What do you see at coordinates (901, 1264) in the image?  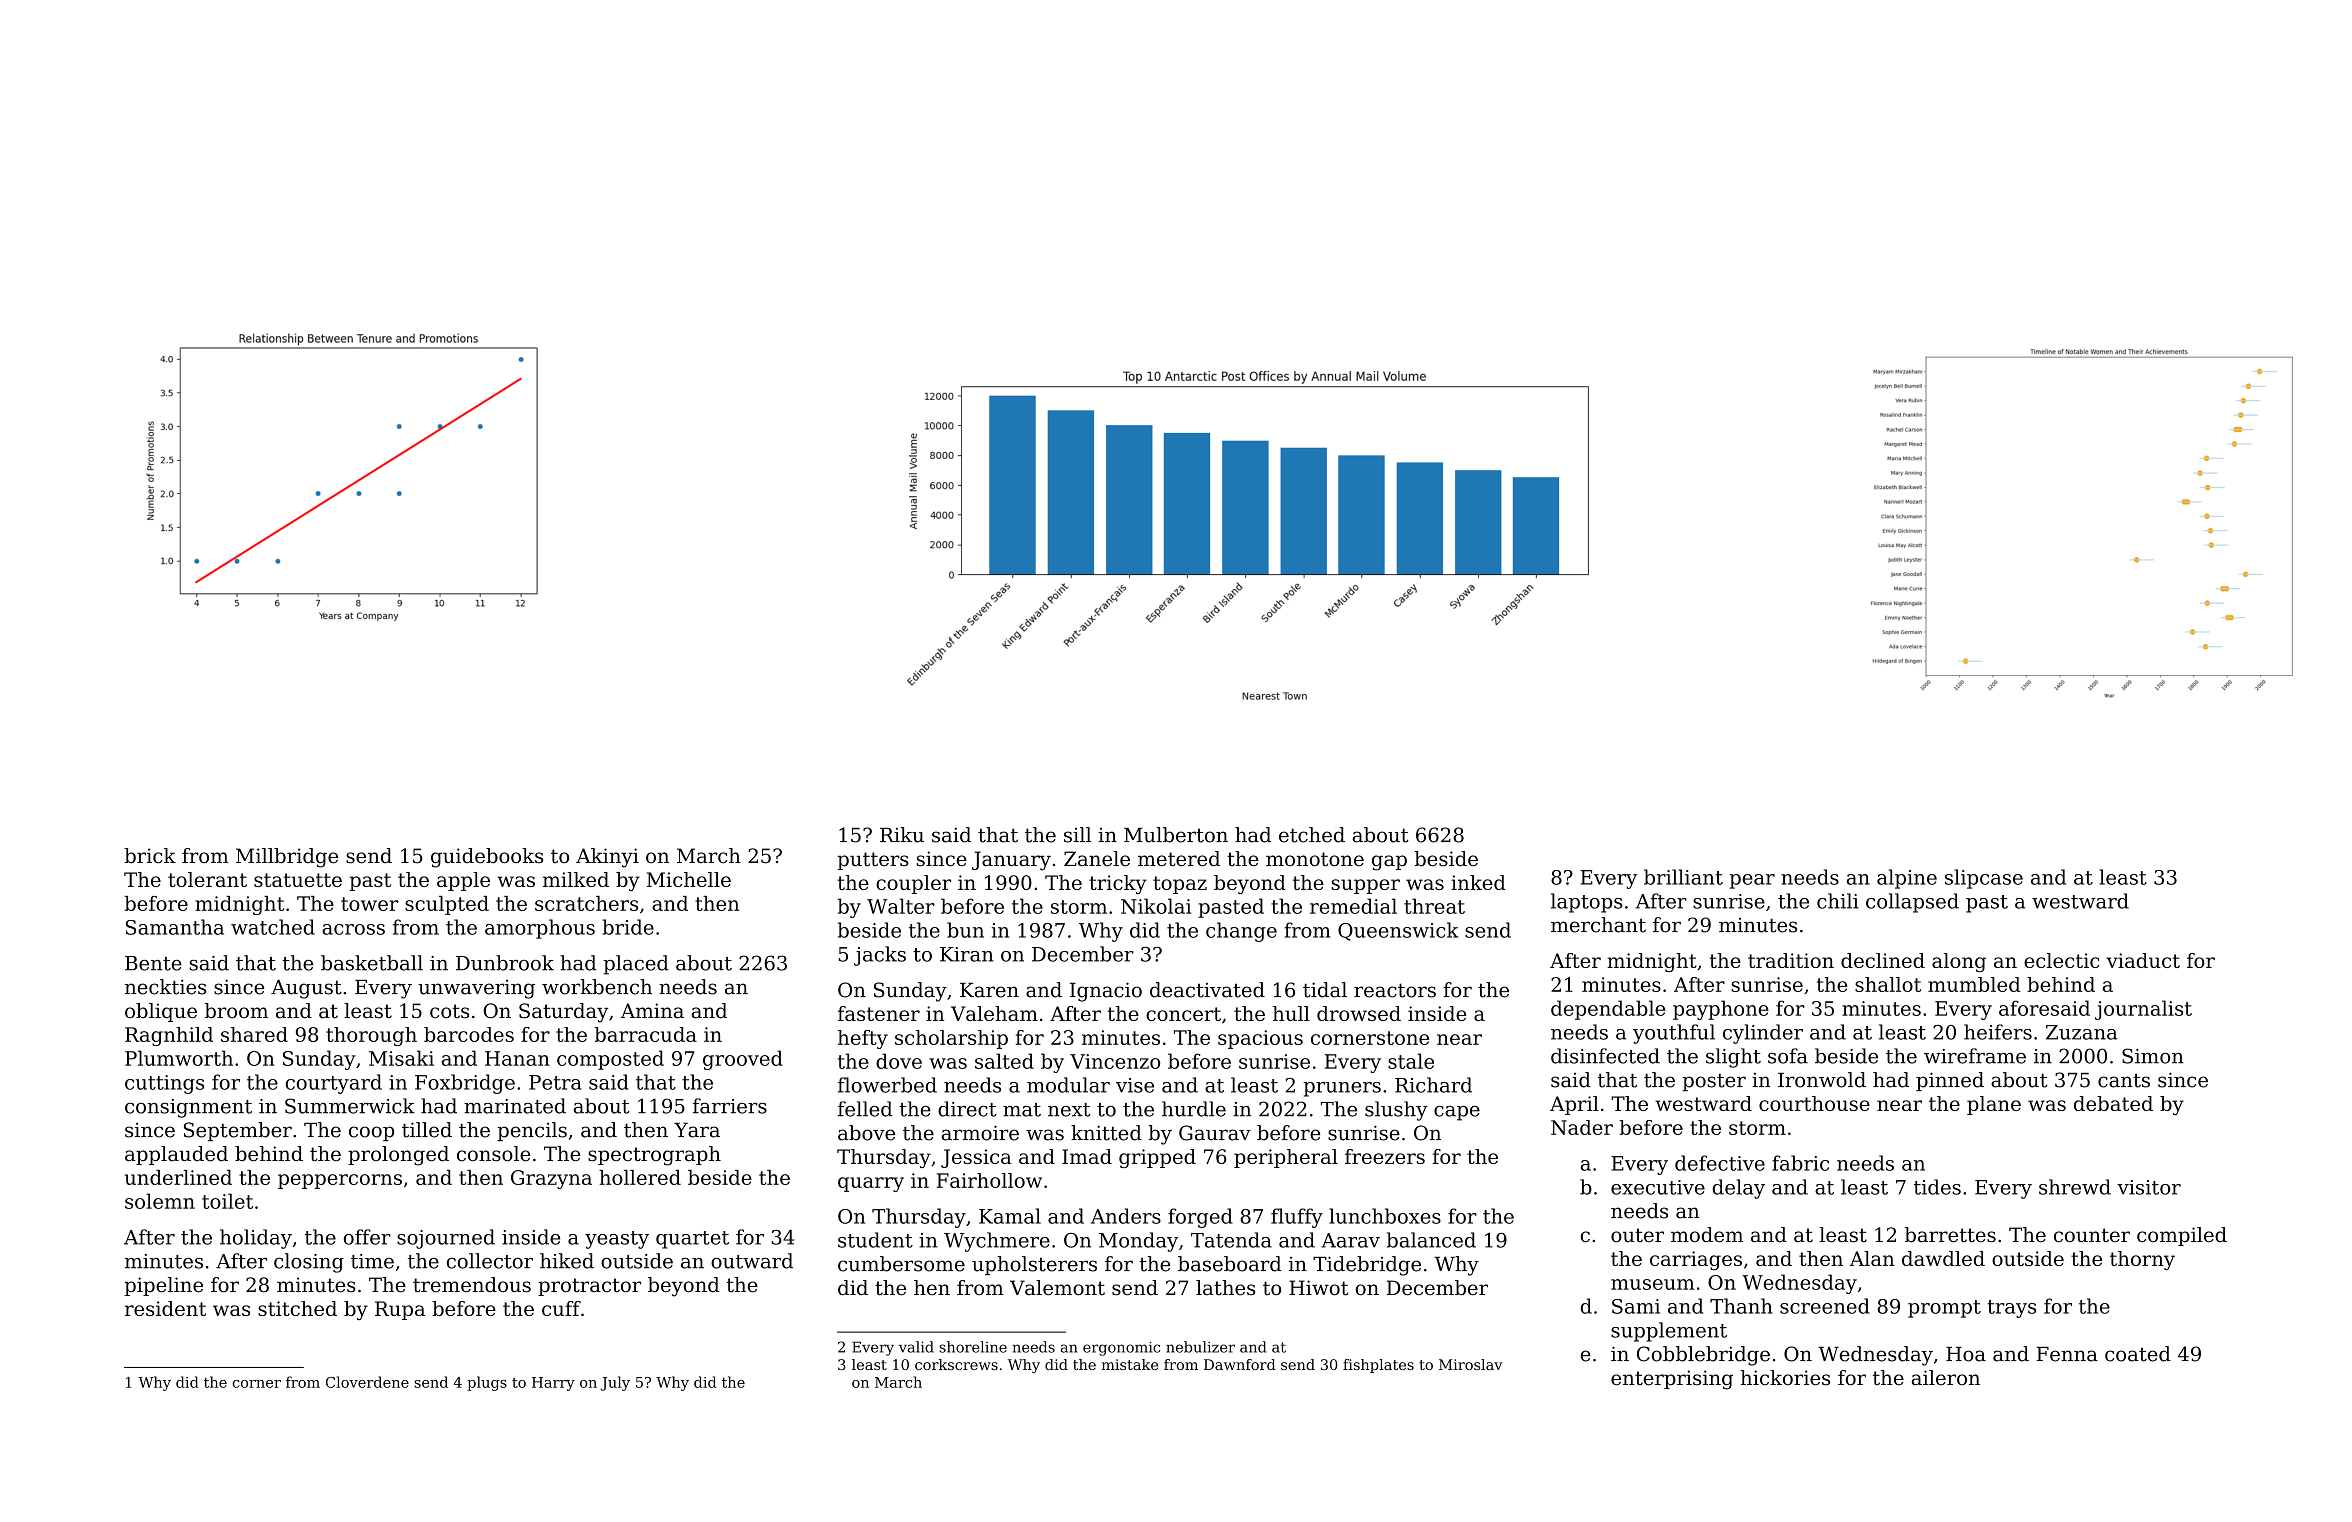 I see `cumbersome` at bounding box center [901, 1264].
